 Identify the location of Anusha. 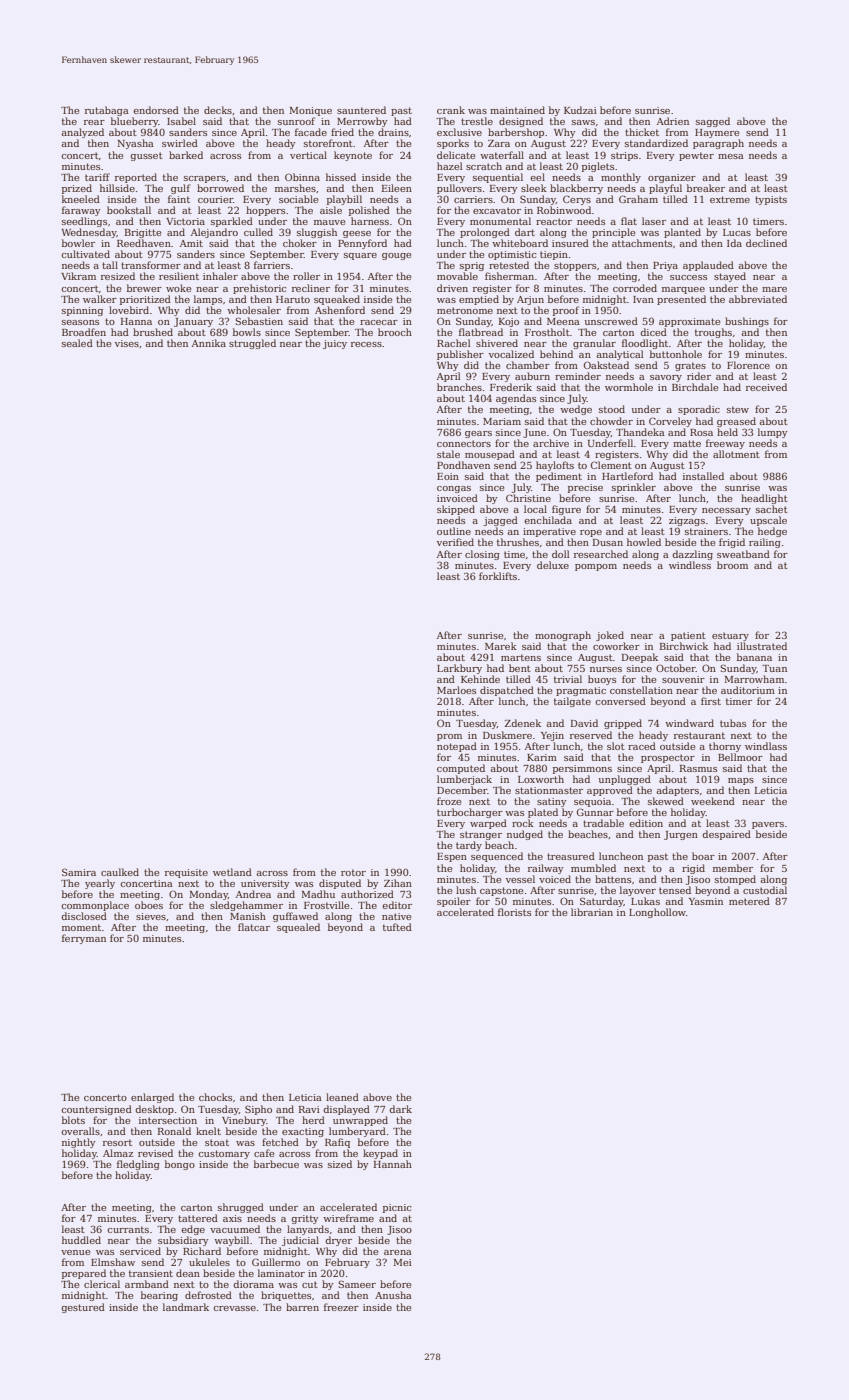
(393, 1295).
